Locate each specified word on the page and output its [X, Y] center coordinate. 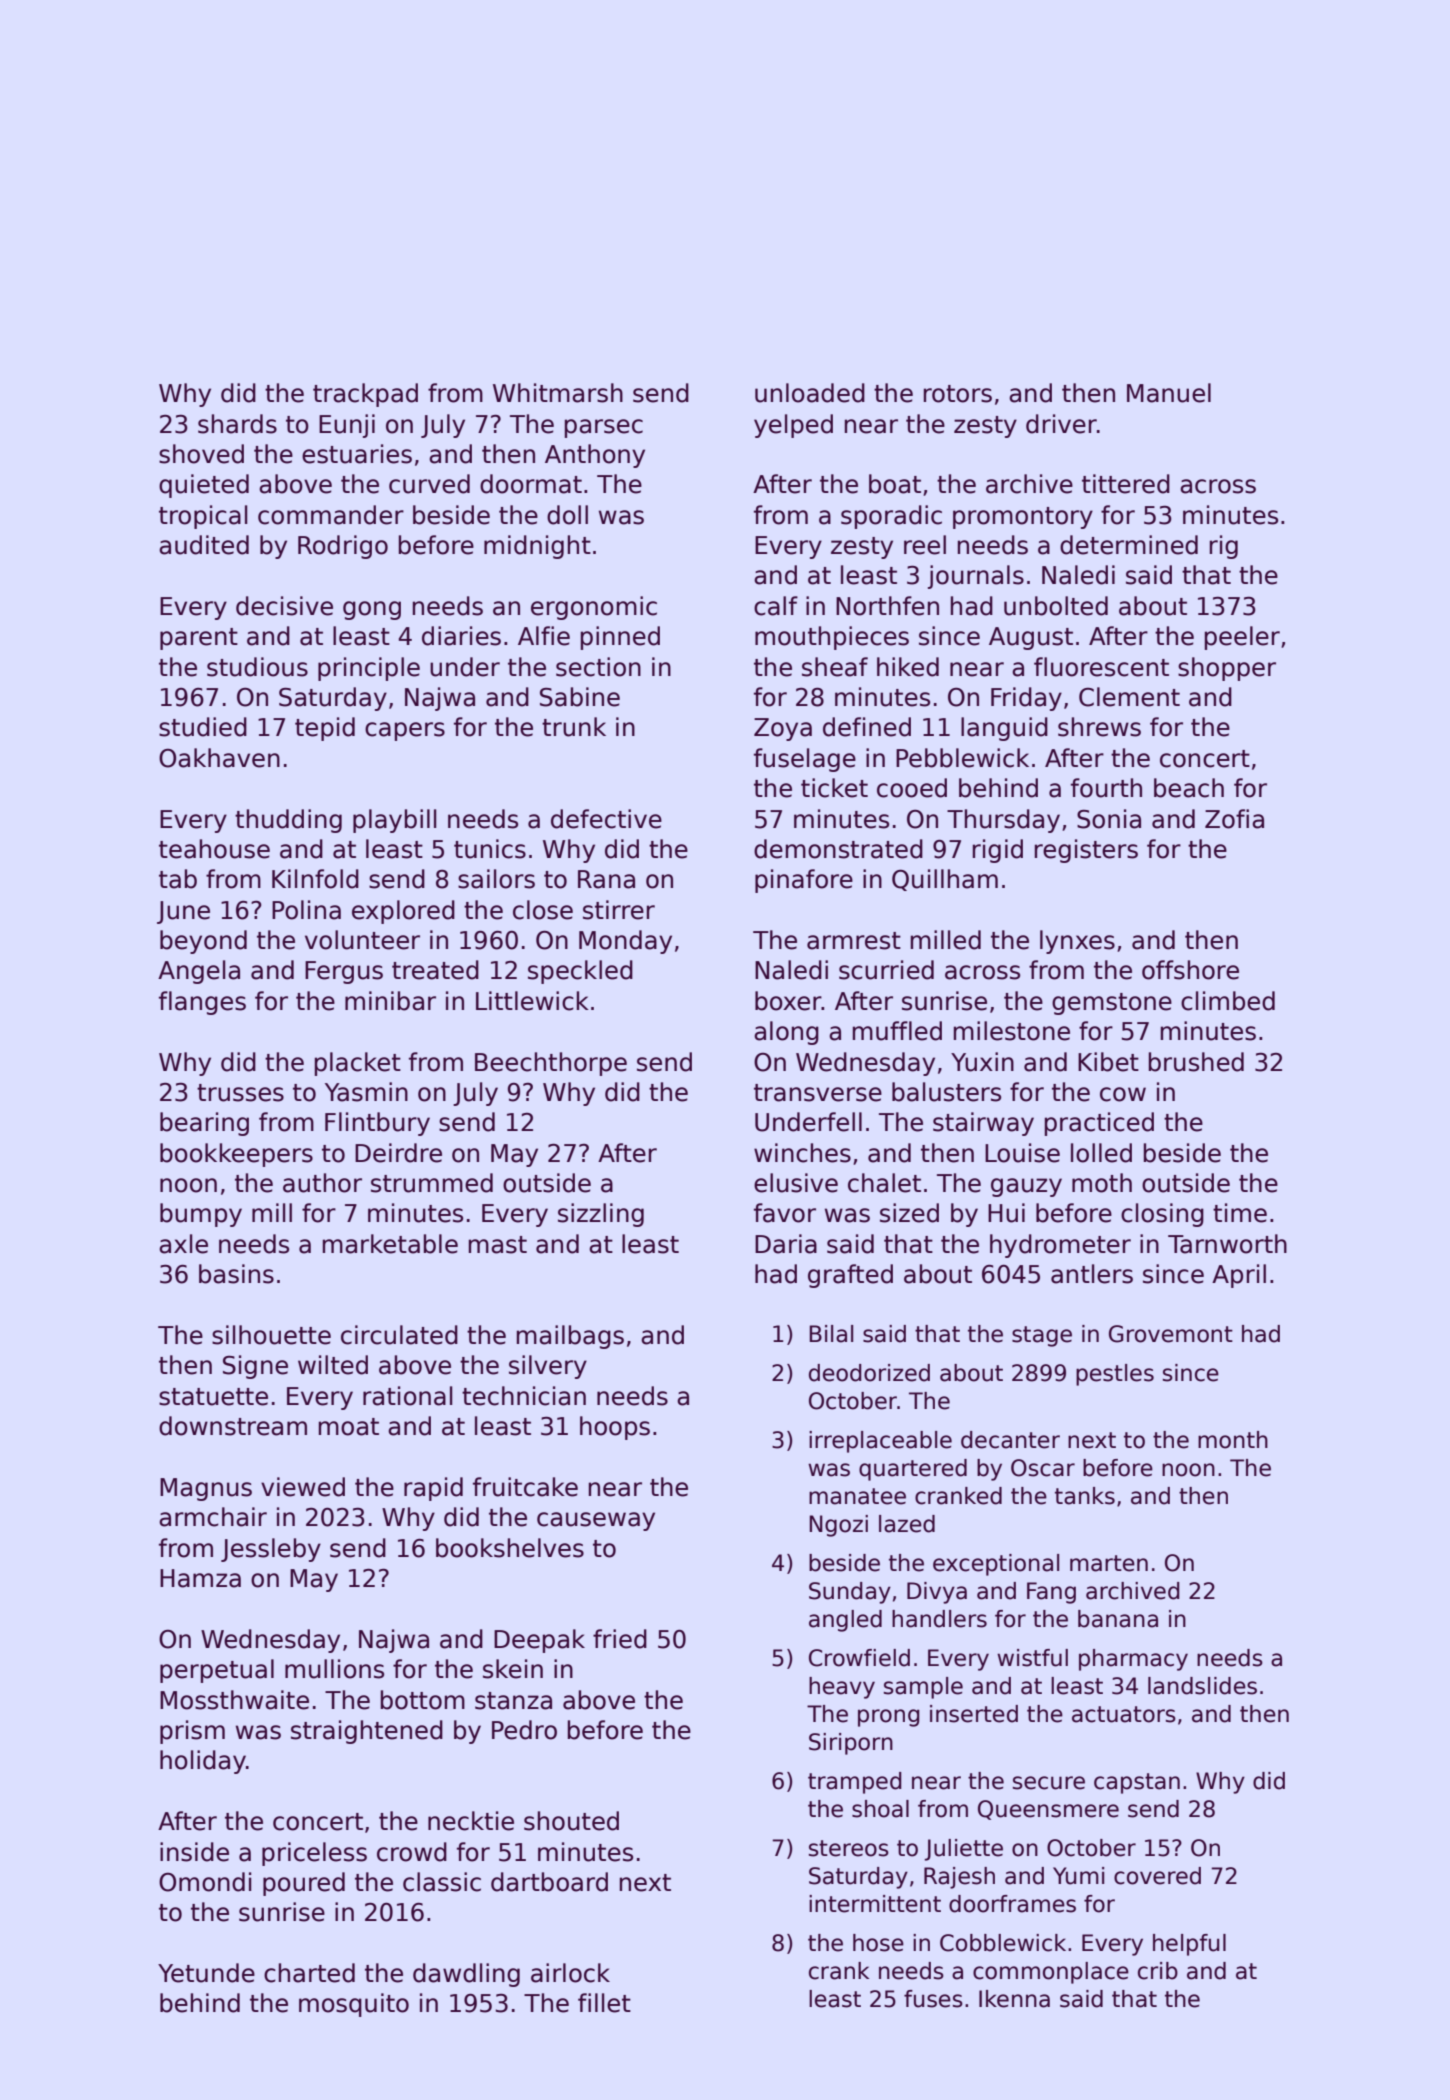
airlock [570, 1973]
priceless [314, 1854]
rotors [958, 394]
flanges [202, 1003]
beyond [203, 942]
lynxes [1077, 942]
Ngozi [838, 1526]
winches [802, 1153]
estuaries [357, 454]
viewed [303, 1487]
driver [1061, 424]
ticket [834, 788]
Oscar [1043, 1468]
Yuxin [982, 1062]
